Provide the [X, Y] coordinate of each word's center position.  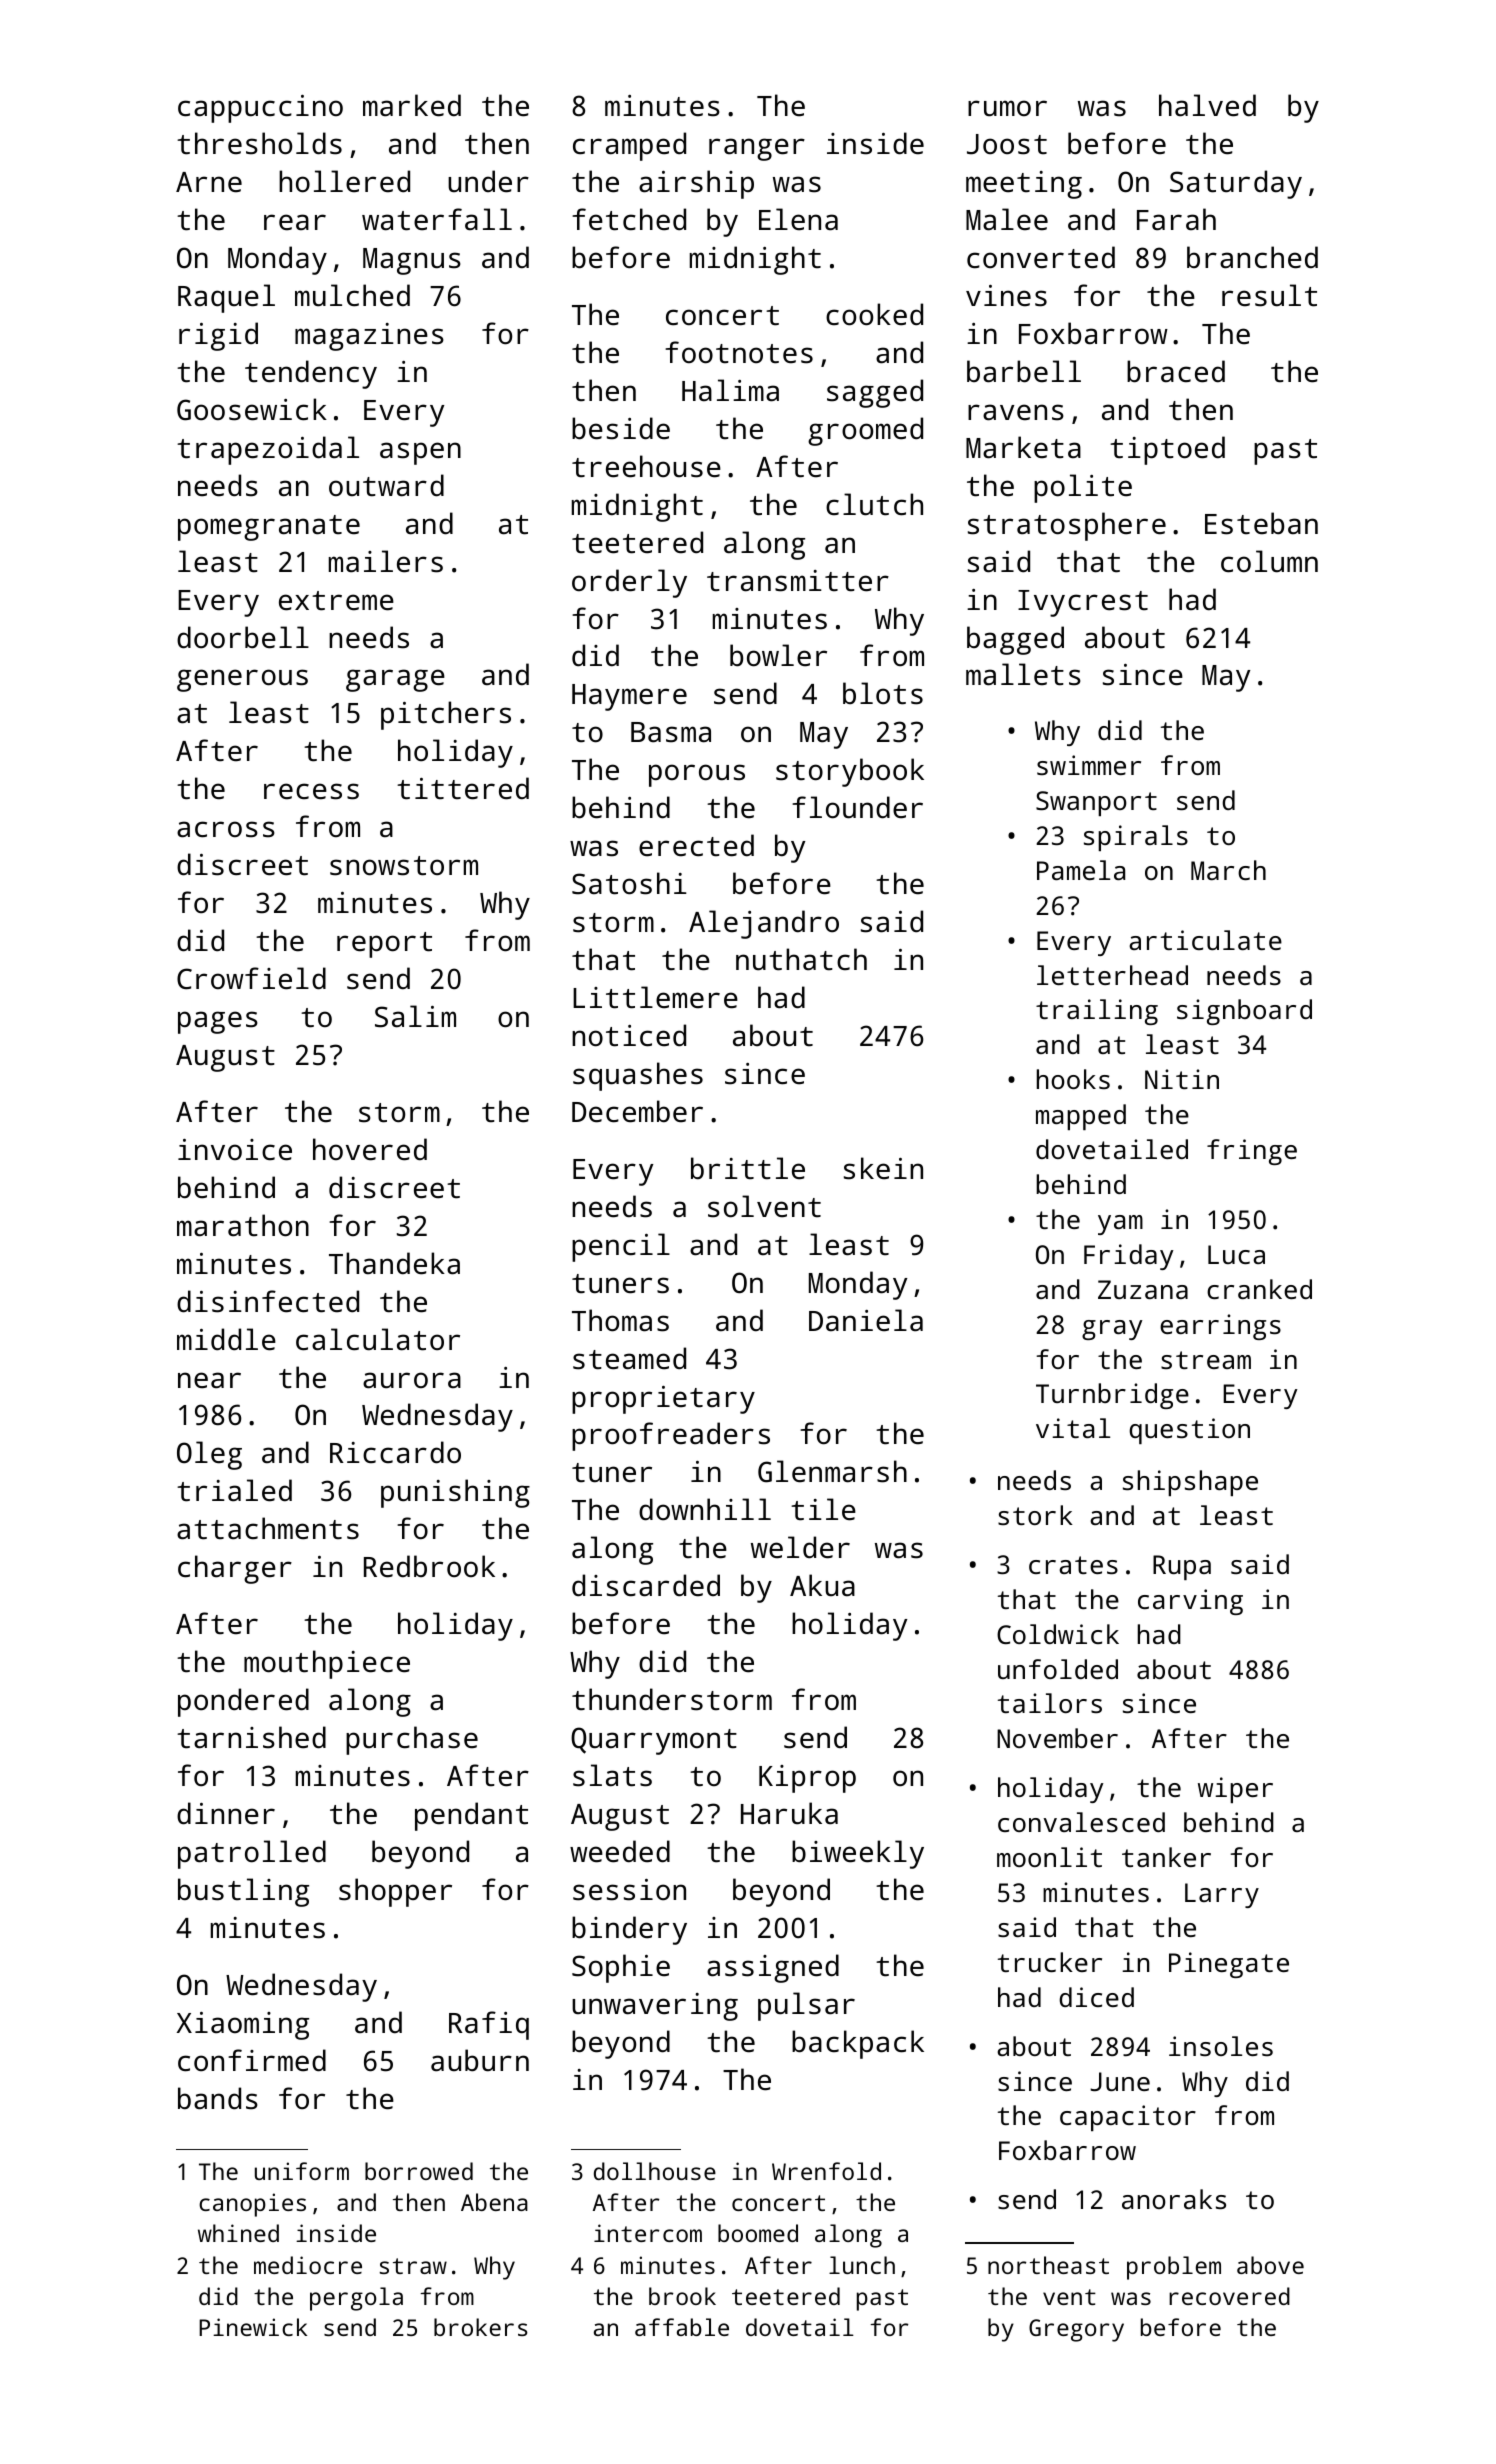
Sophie [621, 1968]
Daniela [866, 1320]
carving [1190, 1602]
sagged [875, 393]
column [1269, 561]
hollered [344, 181]
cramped [629, 146]
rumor [1007, 108]
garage [395, 680]
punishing [455, 1493]
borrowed [419, 2171]
